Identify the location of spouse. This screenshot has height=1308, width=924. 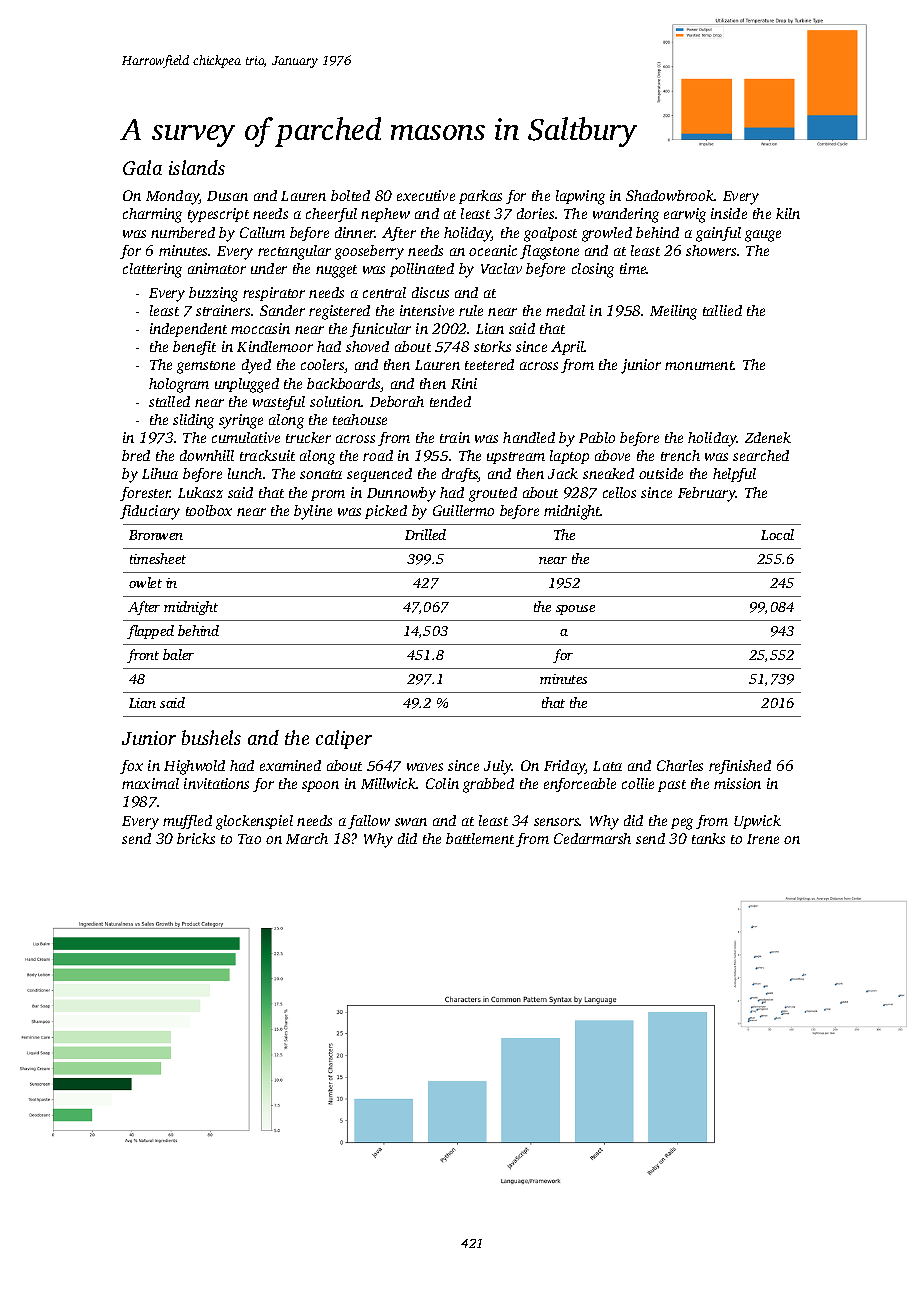
(575, 610).
